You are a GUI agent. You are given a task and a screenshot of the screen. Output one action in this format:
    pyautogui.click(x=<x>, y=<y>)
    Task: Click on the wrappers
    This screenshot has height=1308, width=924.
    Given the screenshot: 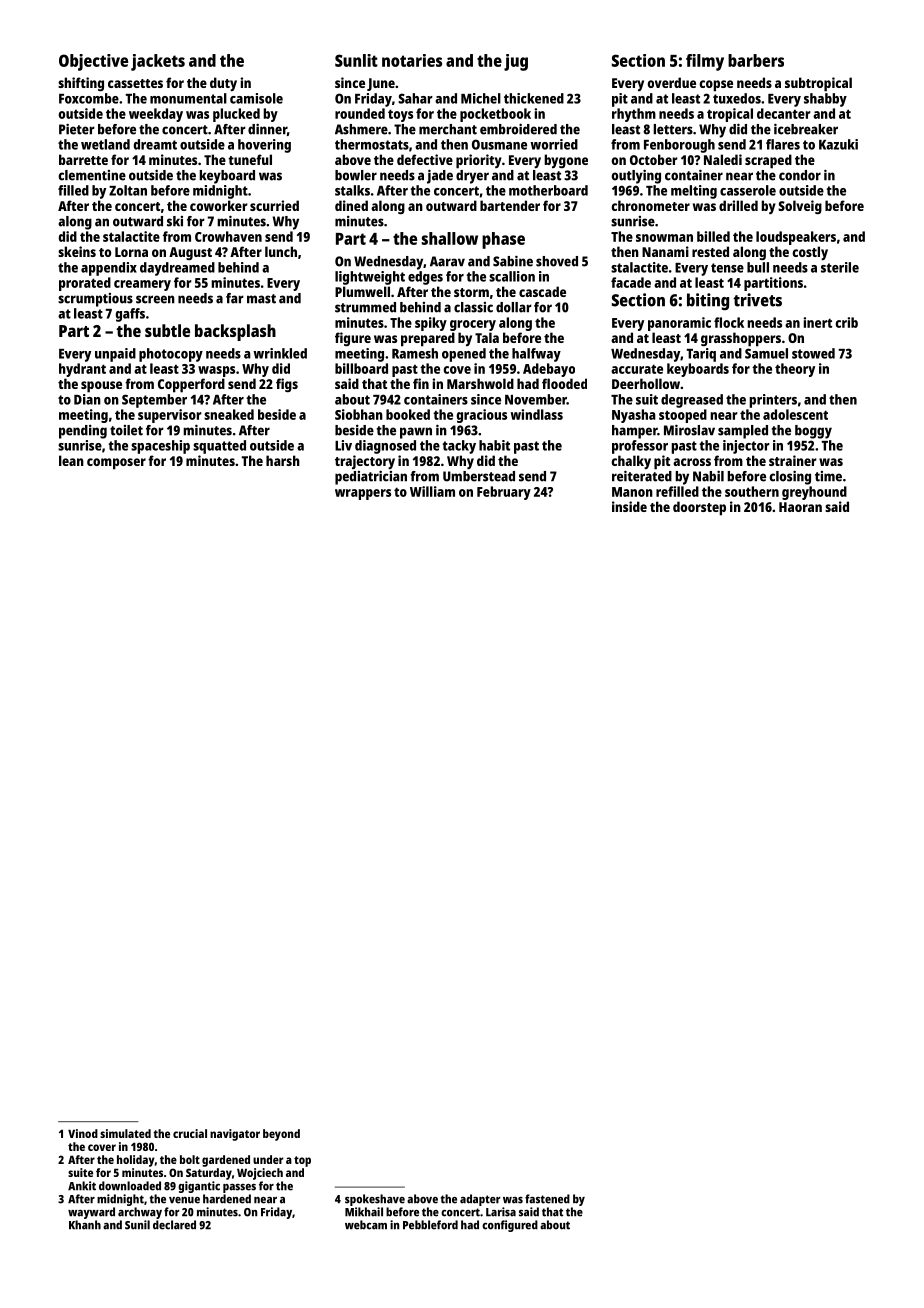 What is the action you would take?
    pyautogui.click(x=363, y=494)
